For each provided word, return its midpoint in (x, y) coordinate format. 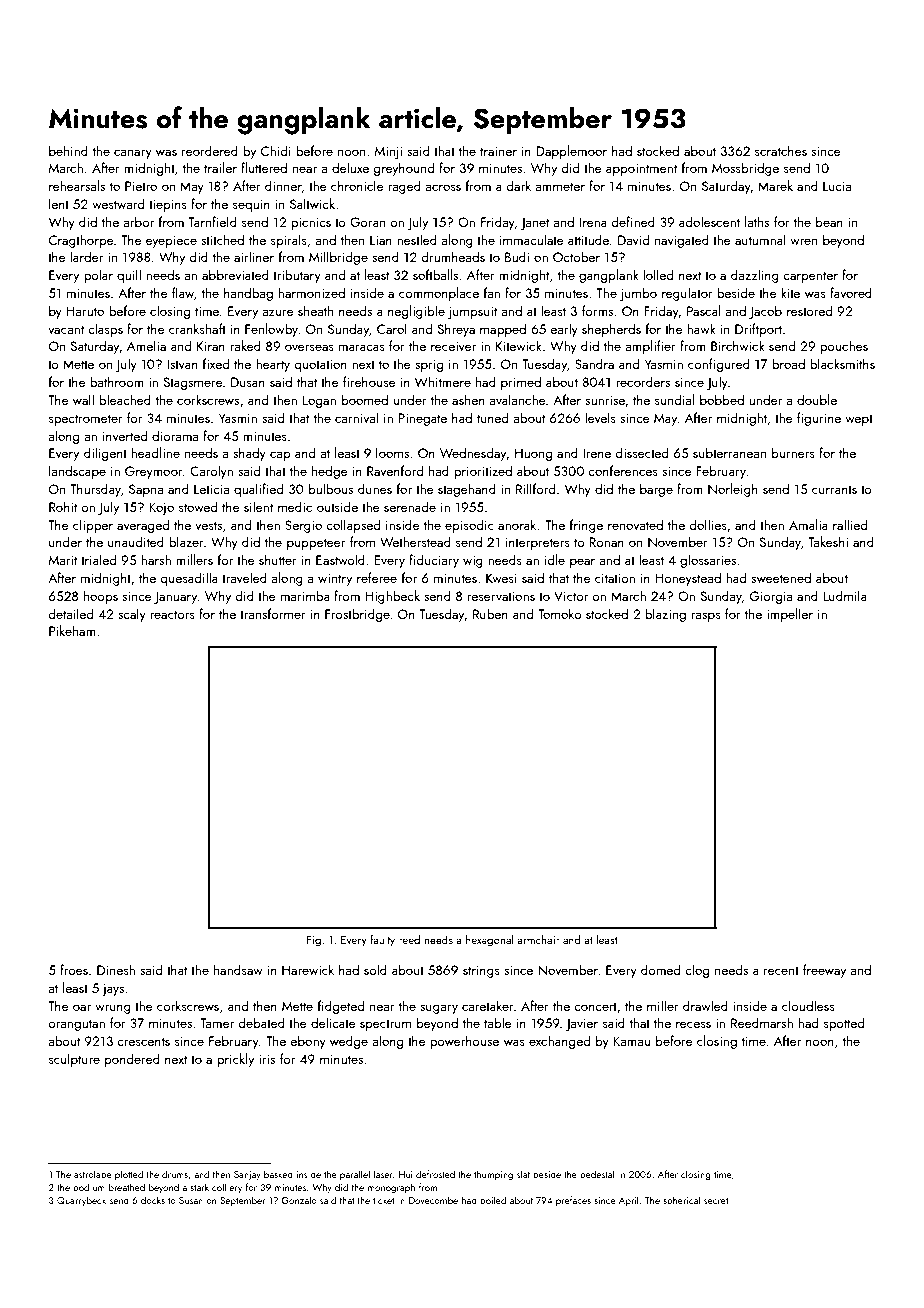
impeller (790, 615)
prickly (235, 1060)
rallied (850, 524)
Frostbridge (357, 615)
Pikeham (72, 630)
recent (781, 970)
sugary (439, 1009)
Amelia (146, 345)
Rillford (535, 488)
